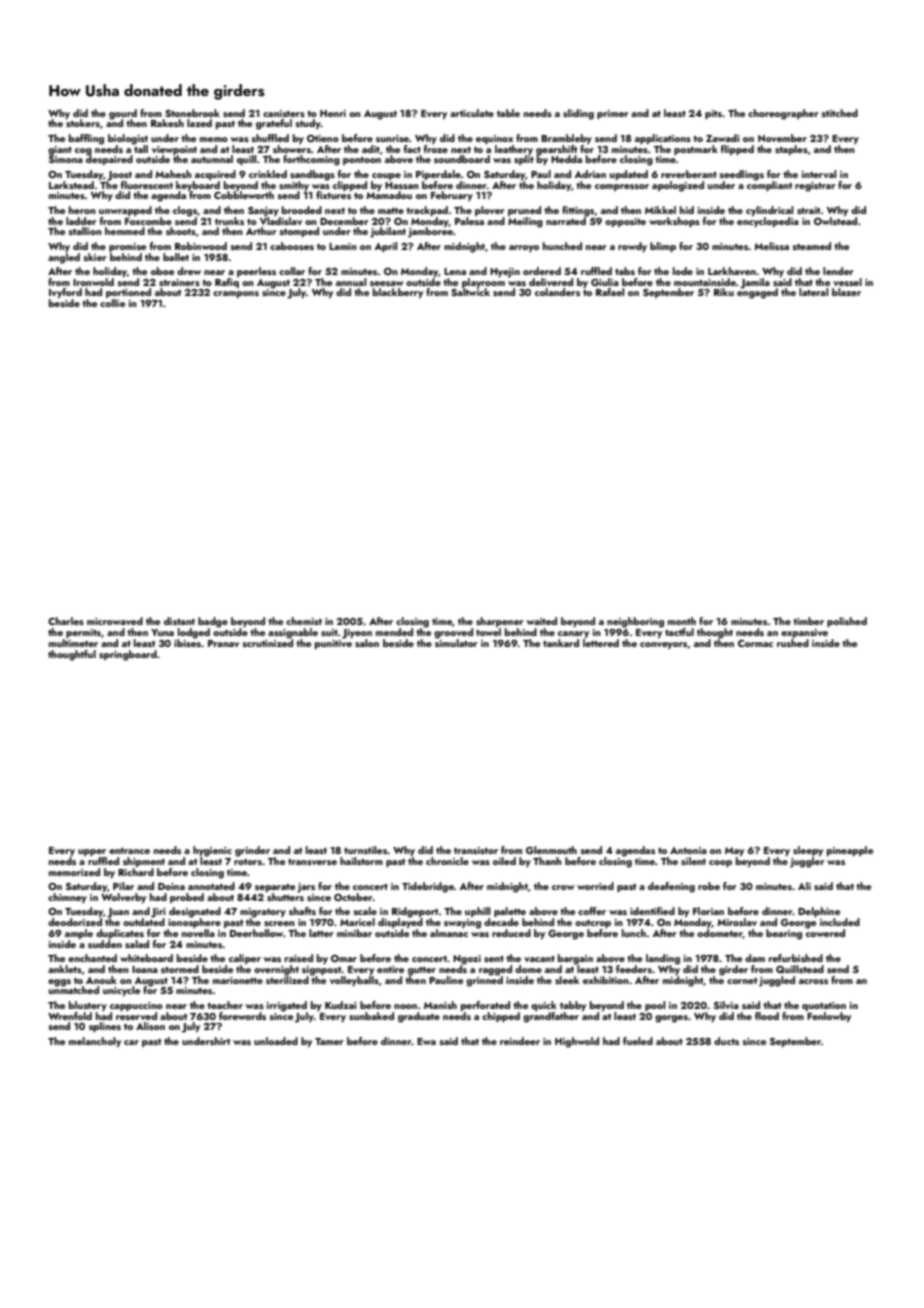 The height and width of the screenshot is (1308, 924). What do you see at coordinates (610, 292) in the screenshot?
I see `Rafael` at bounding box center [610, 292].
